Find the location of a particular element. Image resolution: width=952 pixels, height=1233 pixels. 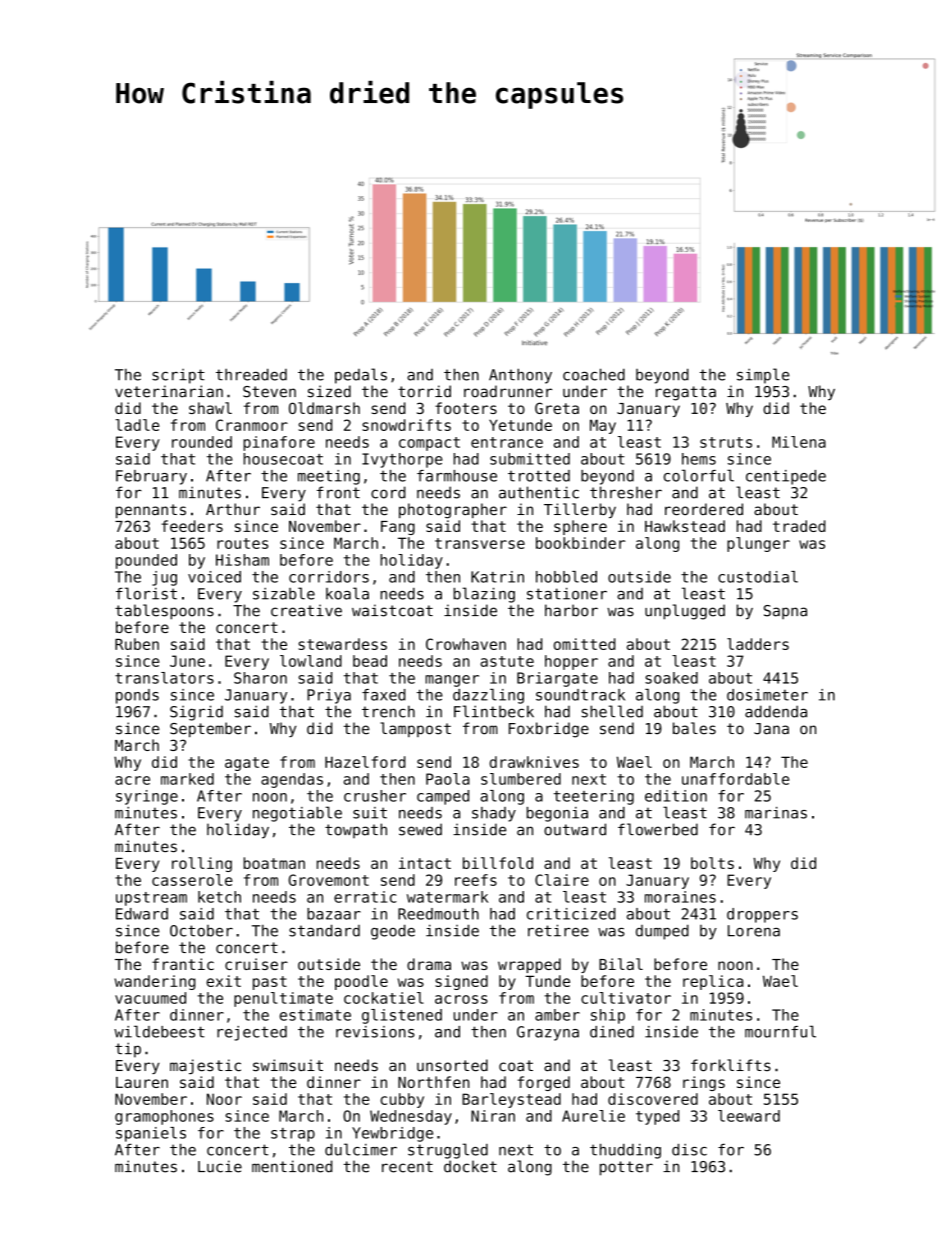

unplugged is located at coordinates (685, 612).
